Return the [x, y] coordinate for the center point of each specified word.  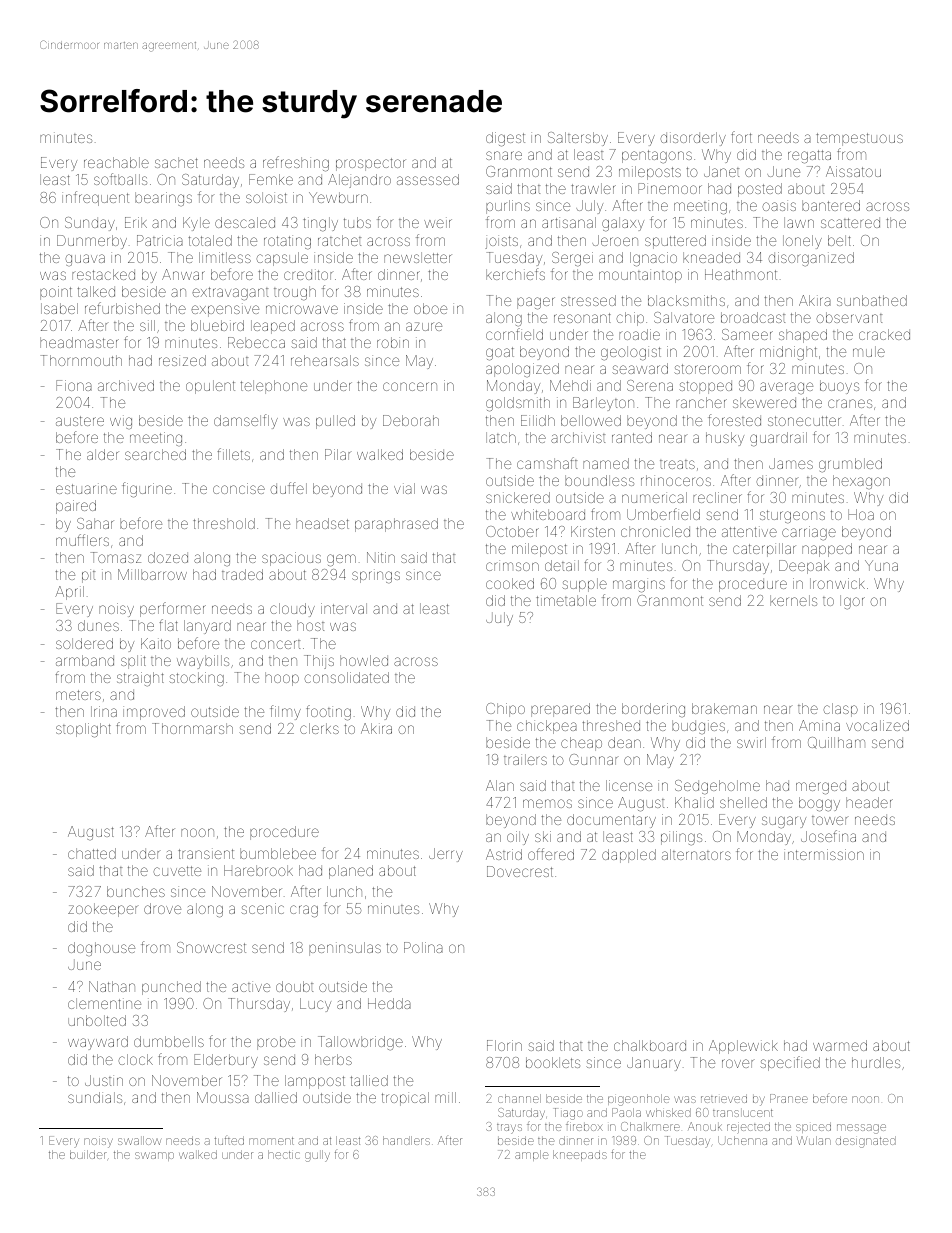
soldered [84, 643]
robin [393, 342]
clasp [840, 710]
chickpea [547, 727]
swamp [154, 1156]
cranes [850, 403]
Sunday [90, 224]
